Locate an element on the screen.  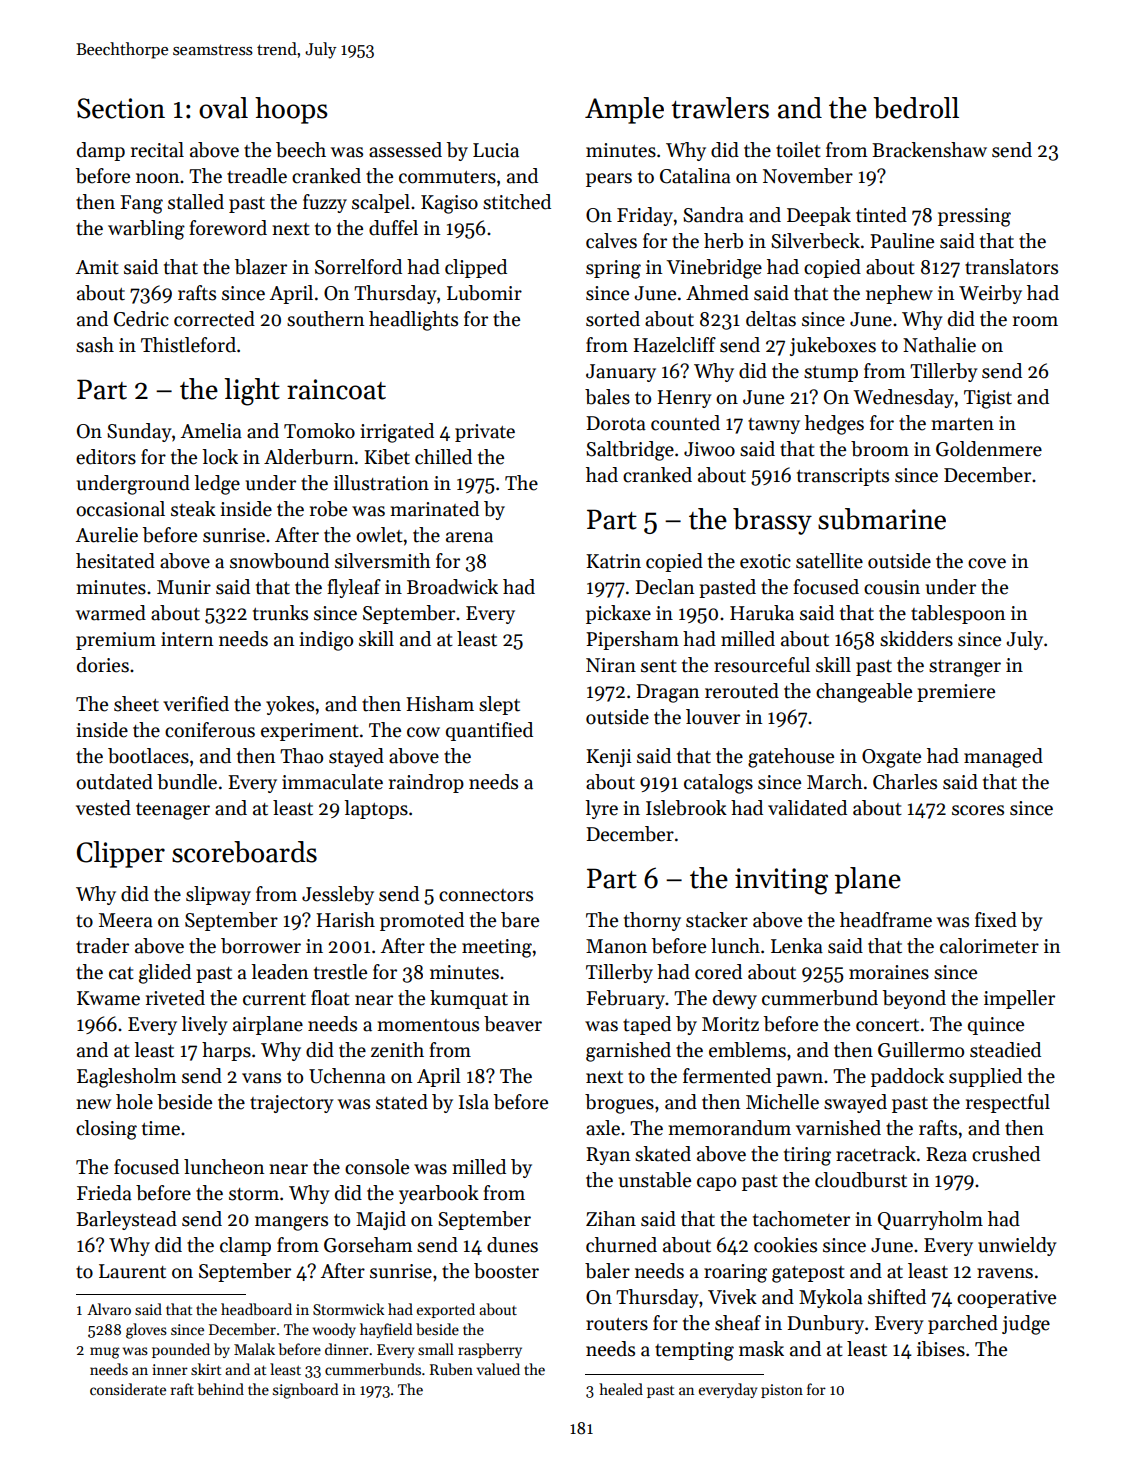
blazer is located at coordinates (261, 267).
